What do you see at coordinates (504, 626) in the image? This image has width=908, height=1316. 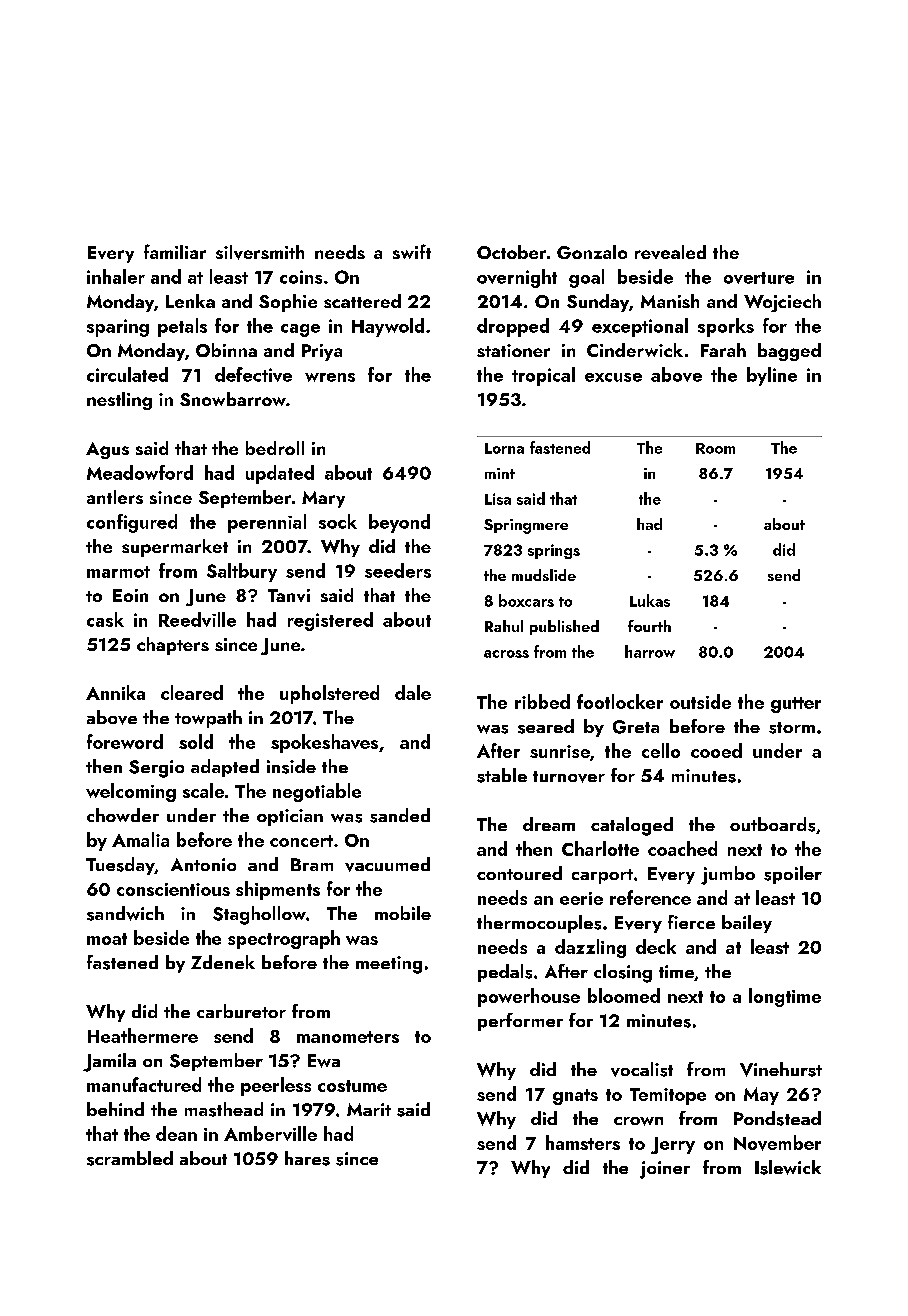 I see `Rahul` at bounding box center [504, 626].
